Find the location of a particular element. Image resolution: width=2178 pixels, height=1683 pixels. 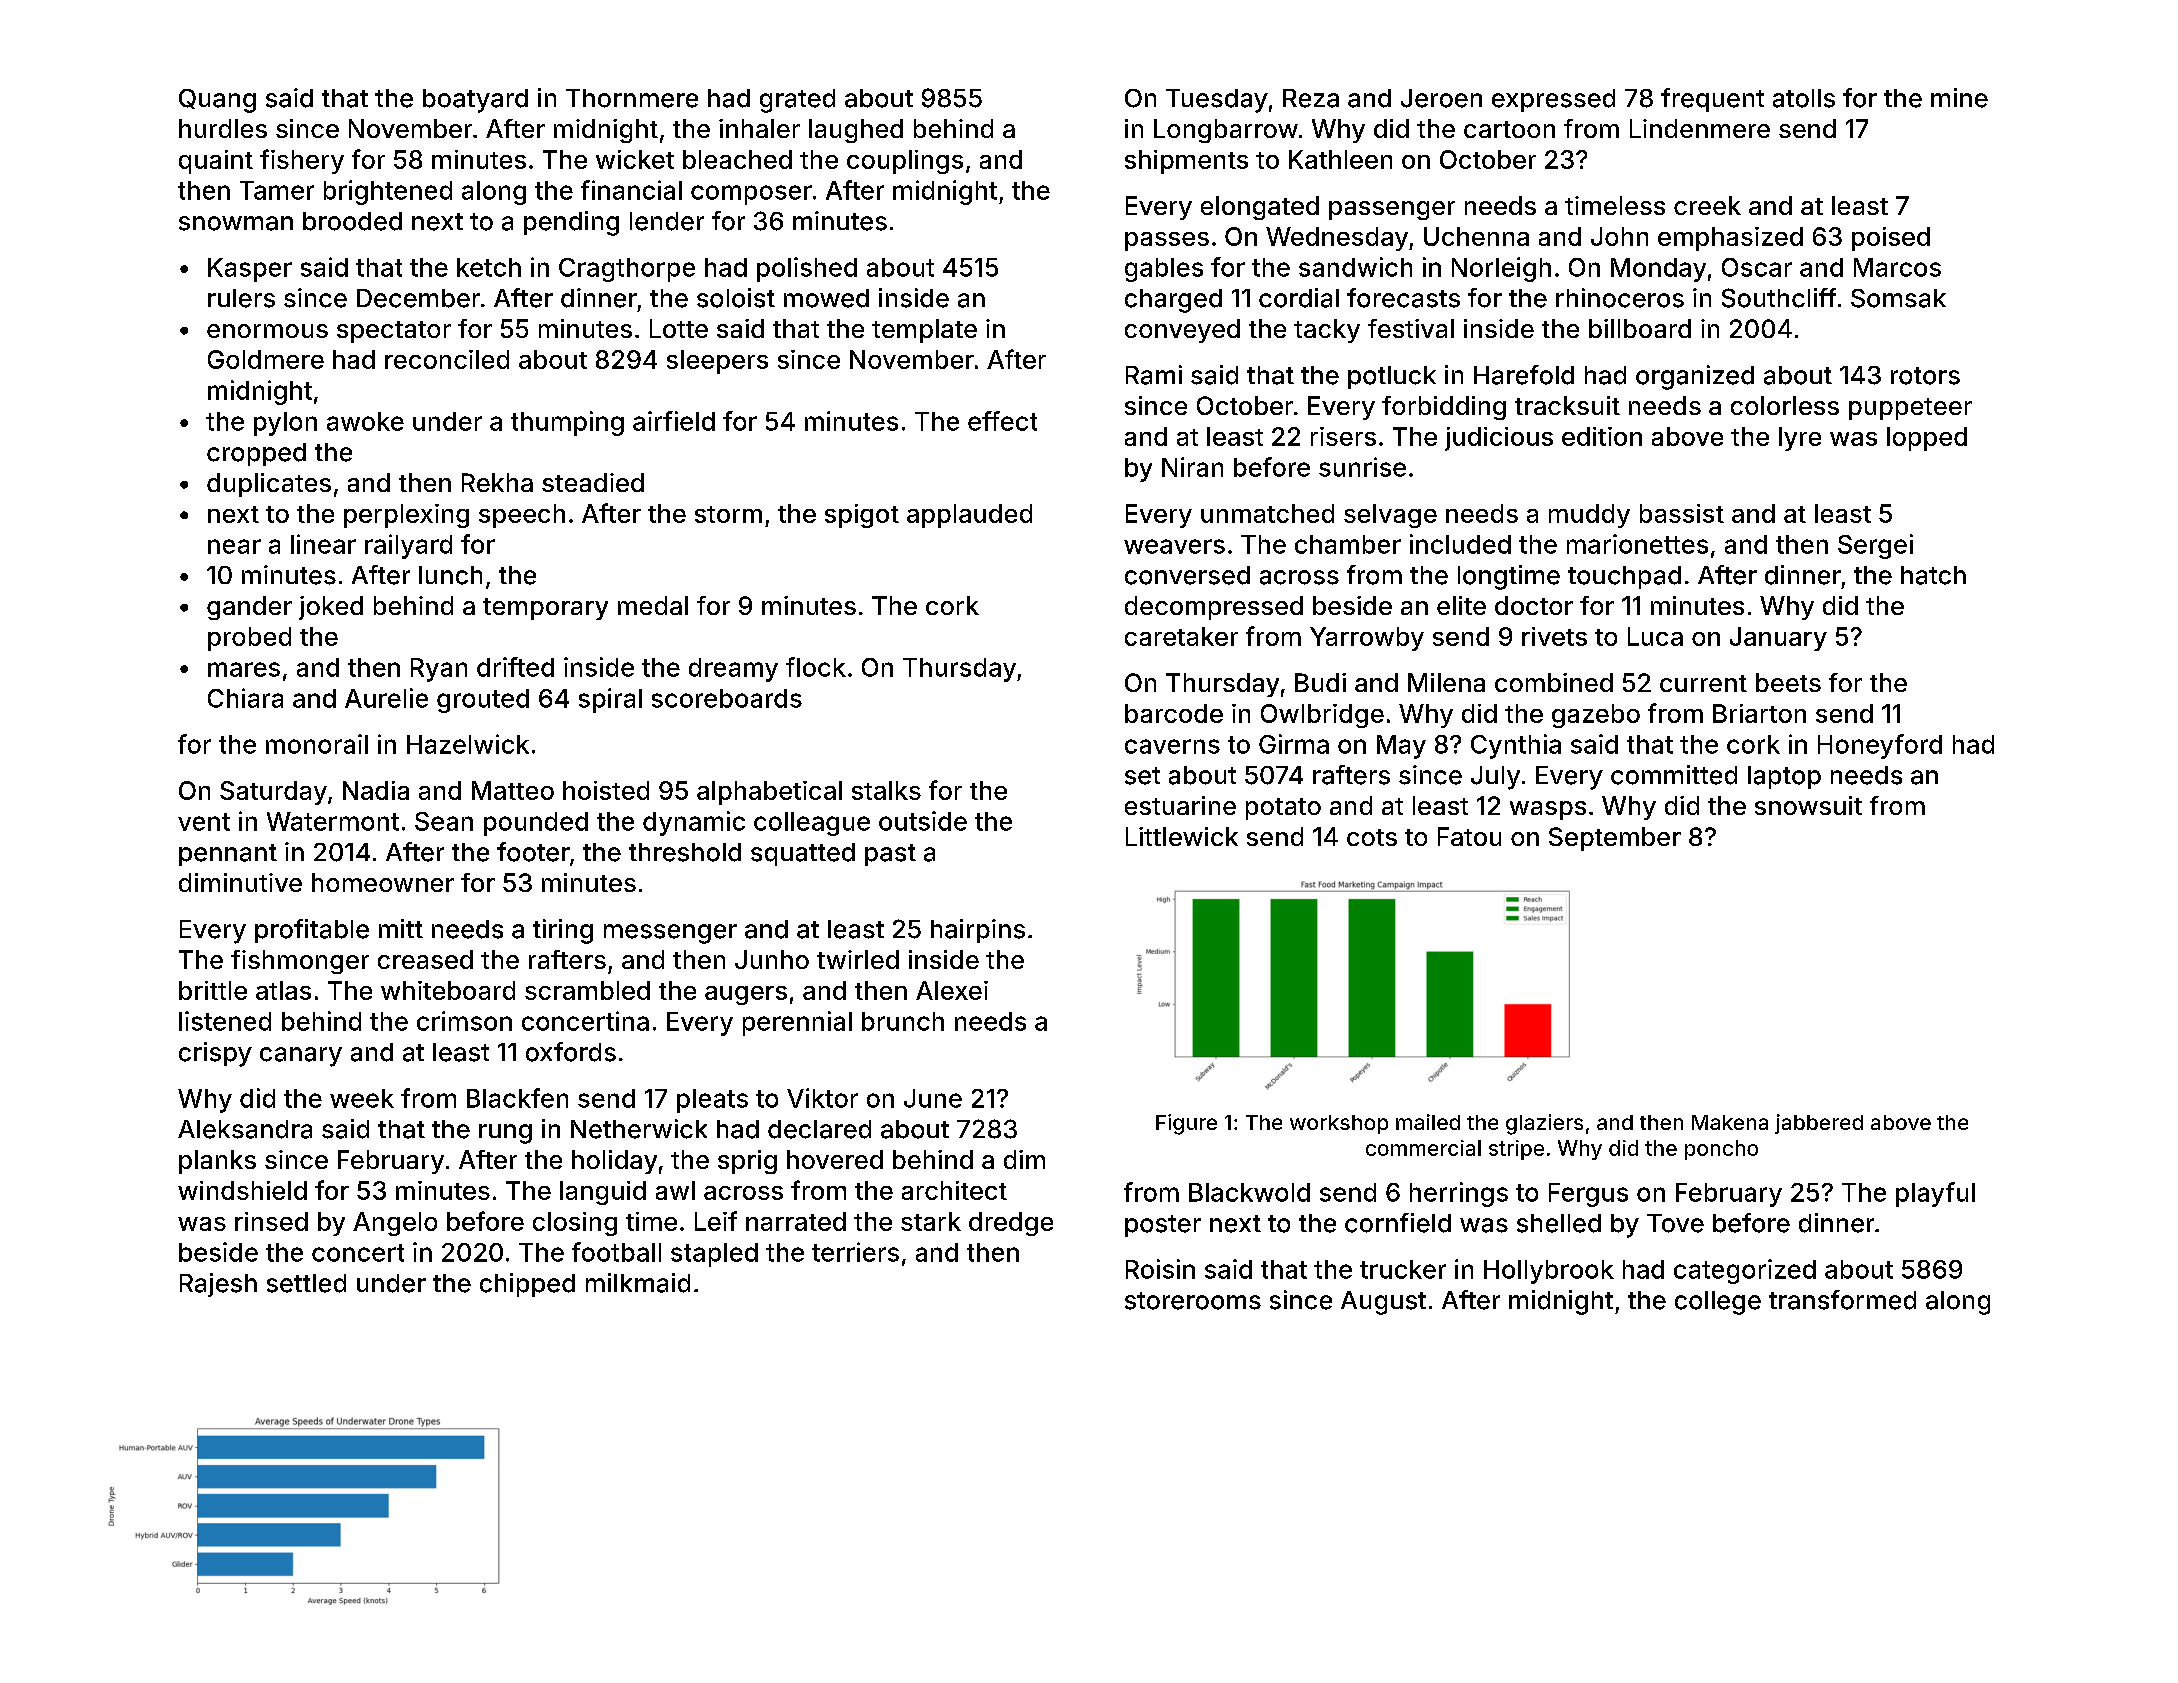

medal is located at coordinates (653, 605).
